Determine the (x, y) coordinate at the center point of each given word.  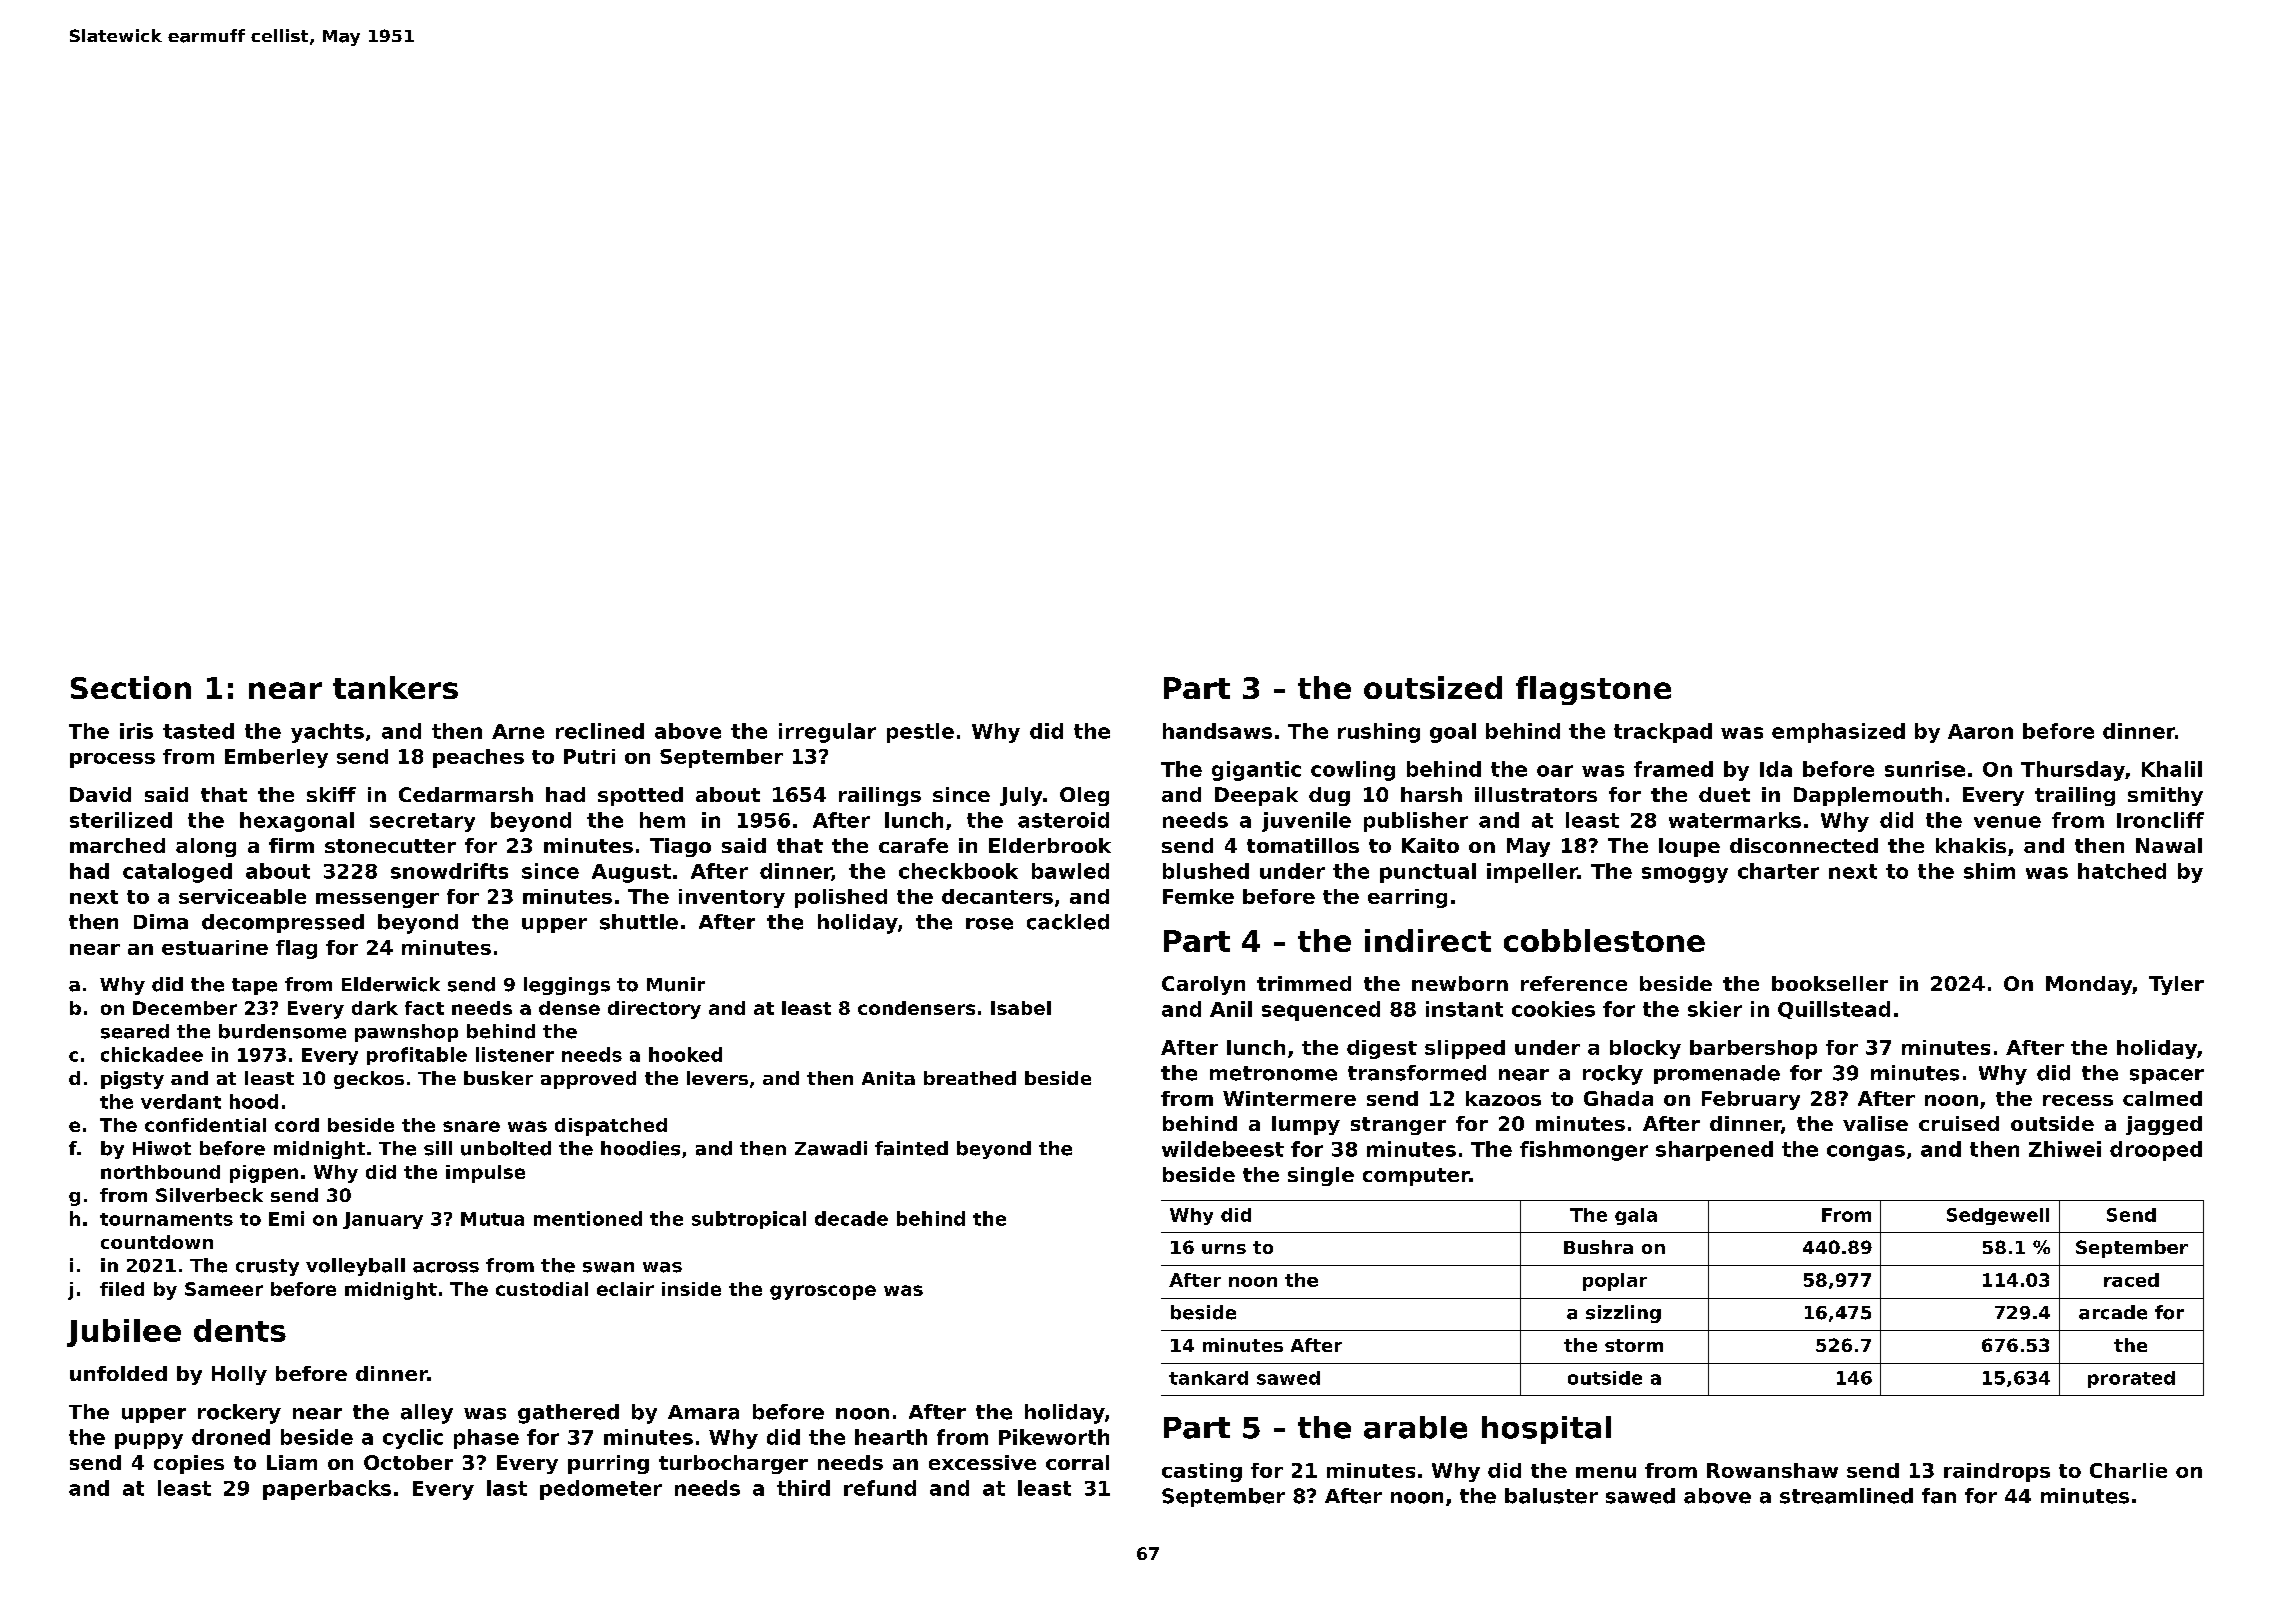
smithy (2165, 796)
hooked (685, 1054)
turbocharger (733, 1464)
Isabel (1021, 1008)
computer (1416, 1177)
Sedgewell (1998, 1216)
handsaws (1217, 731)
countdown (157, 1242)
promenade (1717, 1074)
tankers (395, 687)
